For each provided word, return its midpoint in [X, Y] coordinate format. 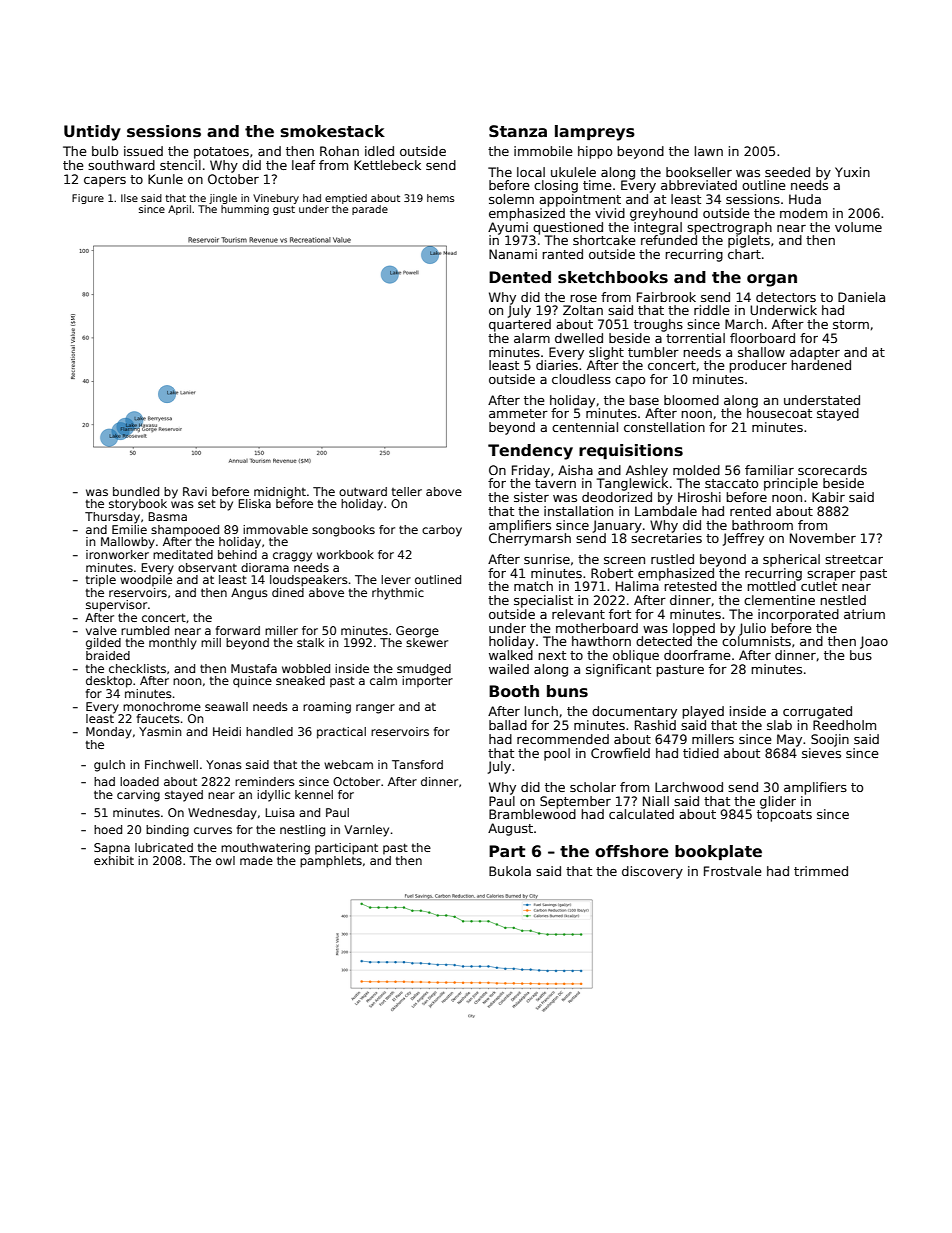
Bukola [510, 871]
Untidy [92, 133]
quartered [520, 325]
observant [207, 567]
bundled [136, 491]
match [533, 586]
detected [664, 641]
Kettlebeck [387, 165]
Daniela [861, 297]
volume [858, 227]
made [256, 860]
